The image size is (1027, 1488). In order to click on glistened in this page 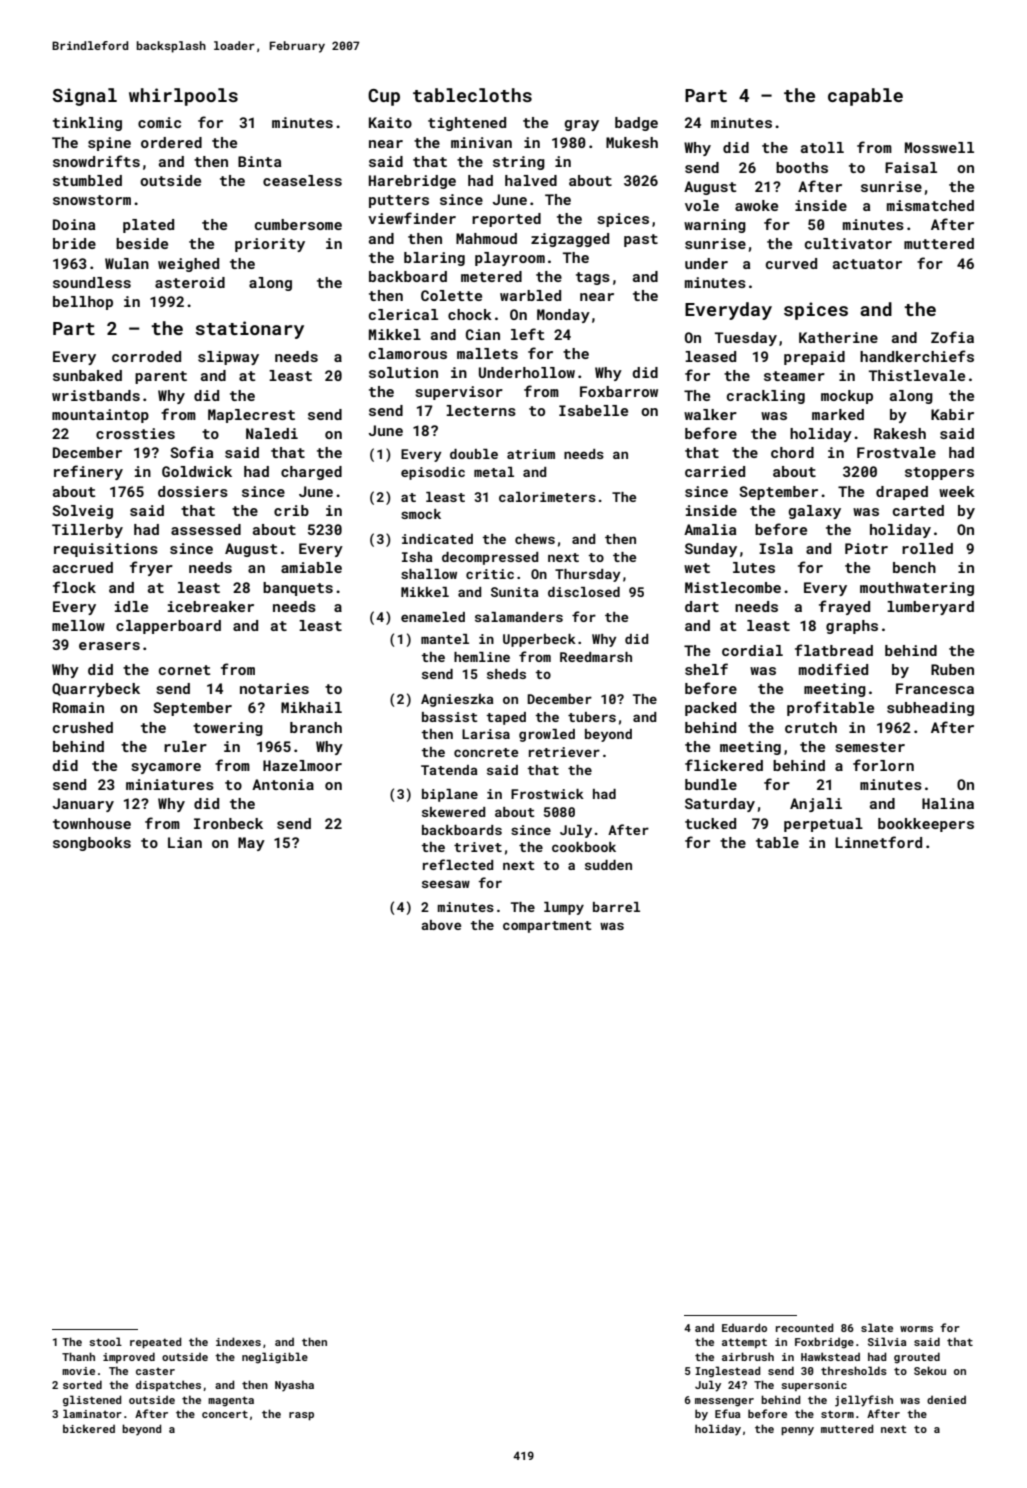, I will do `click(92, 1401)`.
